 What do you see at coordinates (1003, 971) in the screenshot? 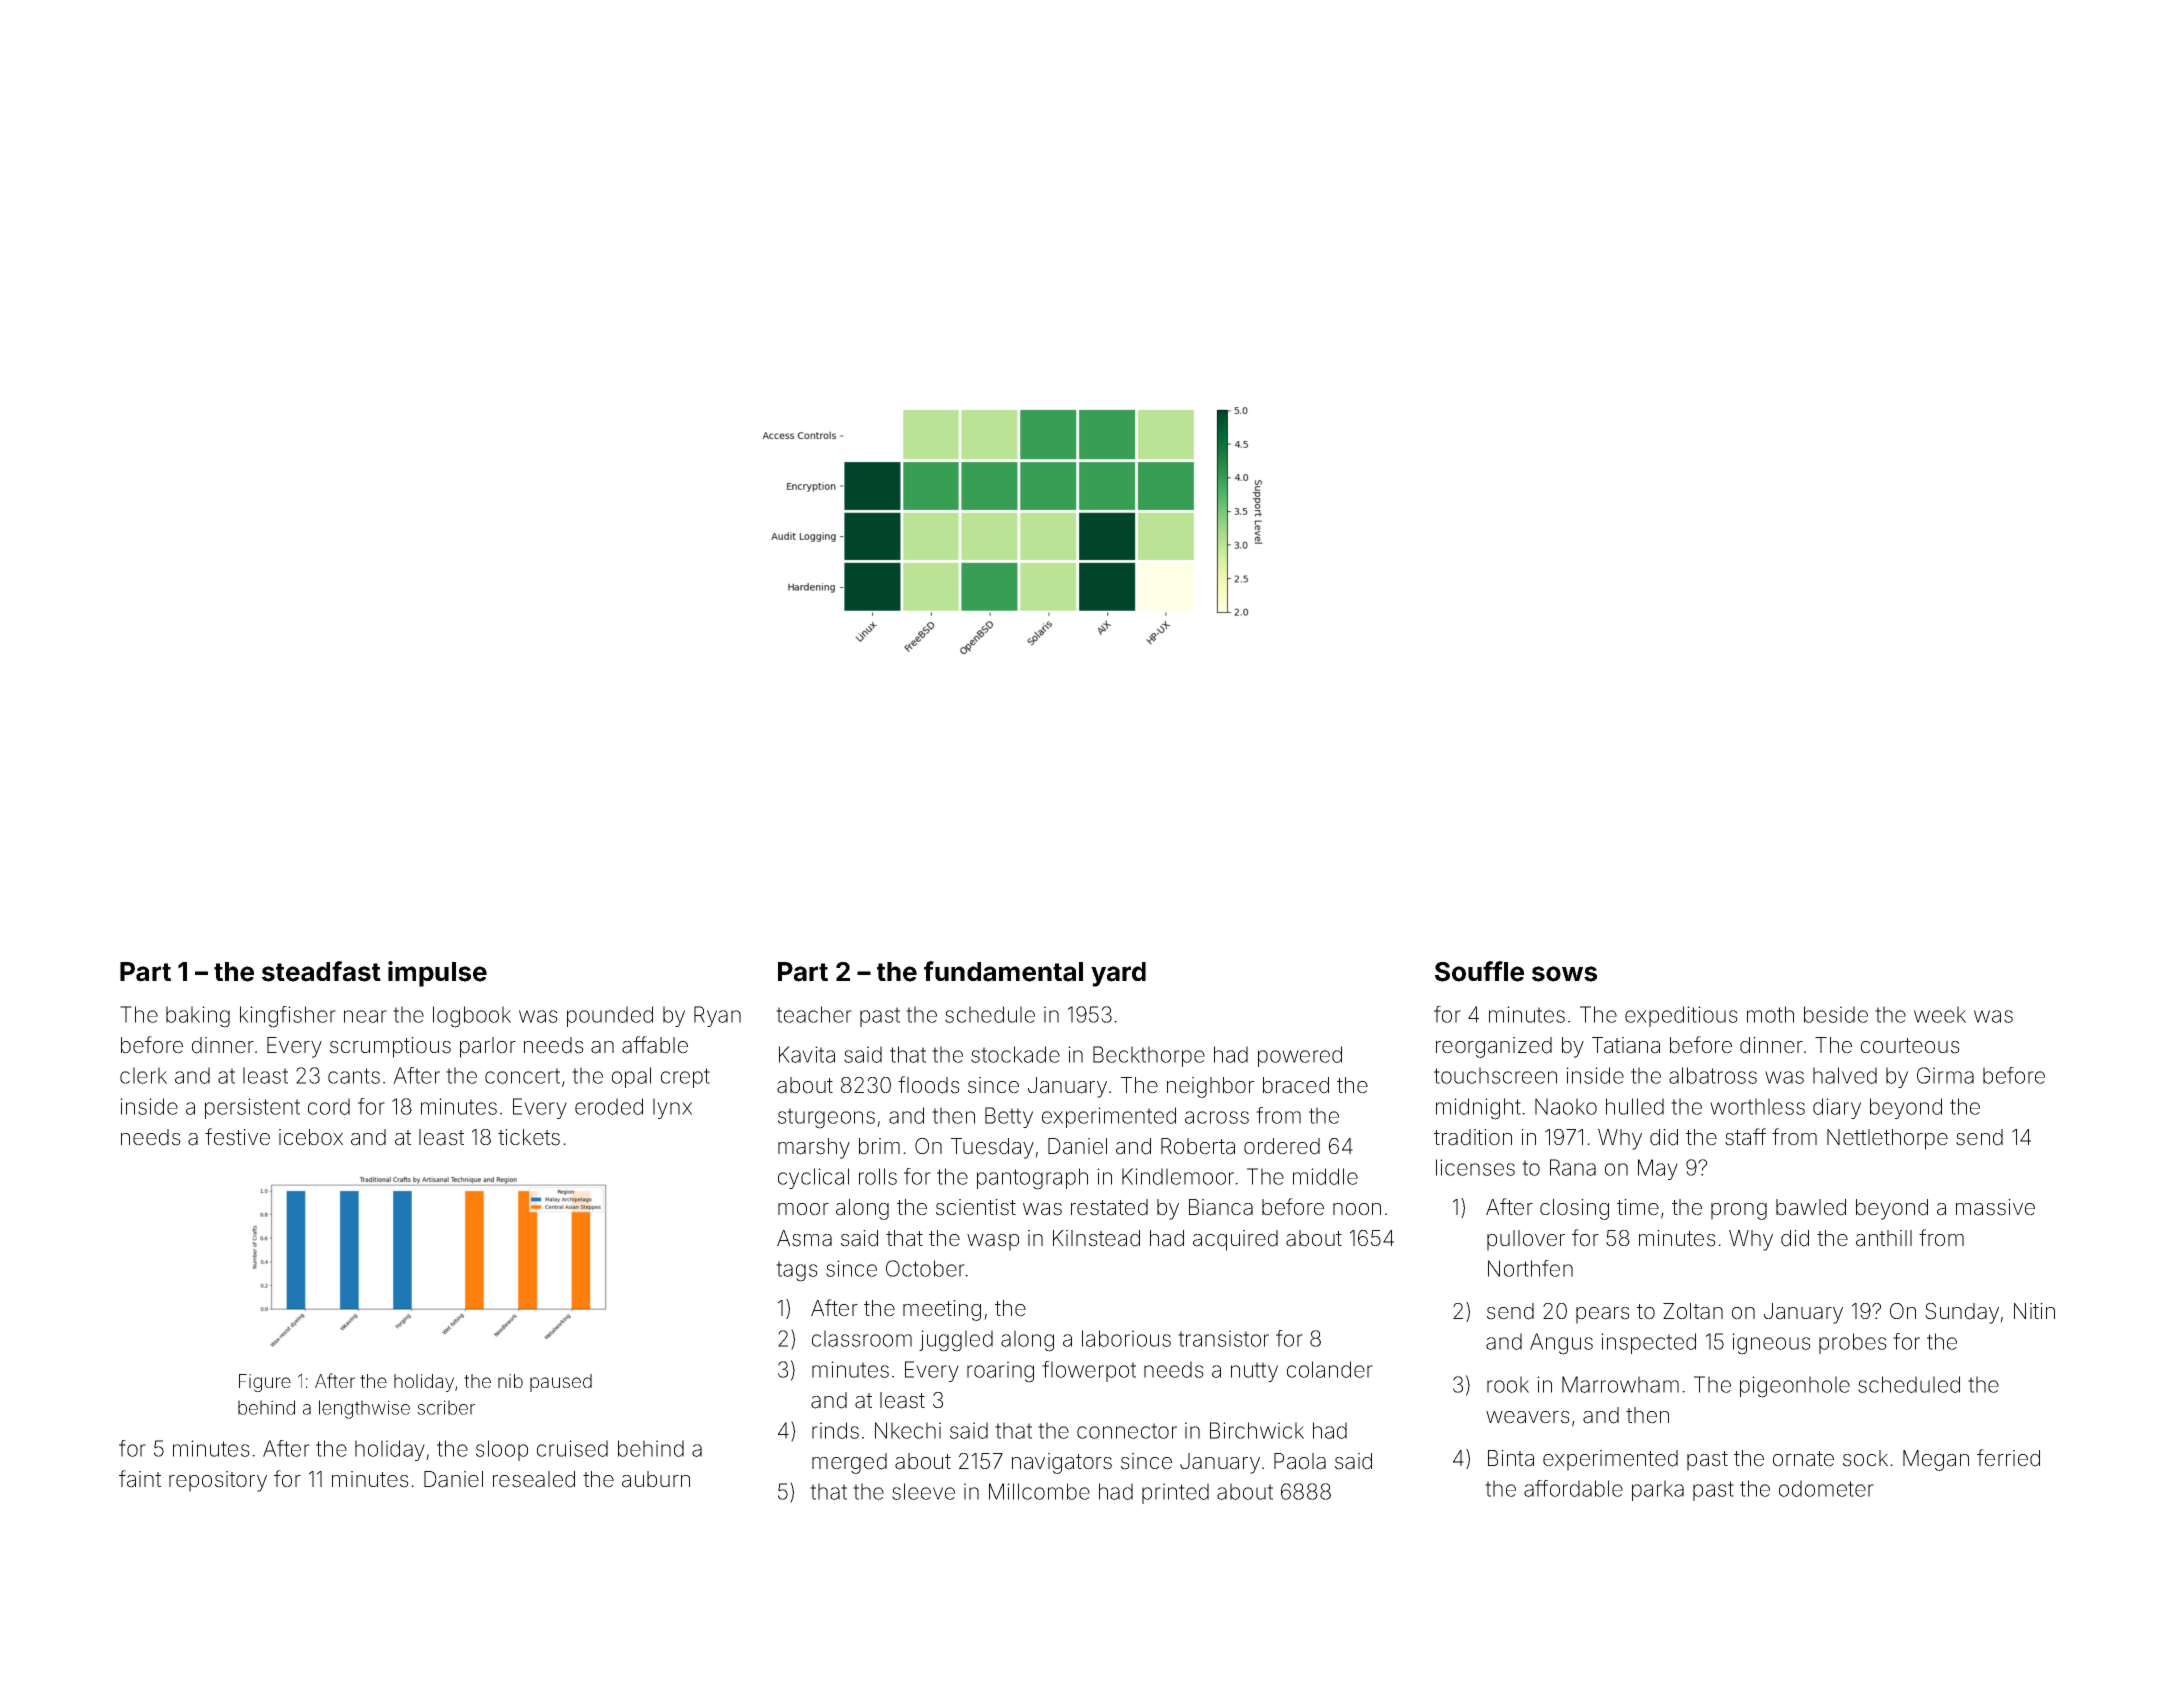
I see `fundamental` at bounding box center [1003, 971].
